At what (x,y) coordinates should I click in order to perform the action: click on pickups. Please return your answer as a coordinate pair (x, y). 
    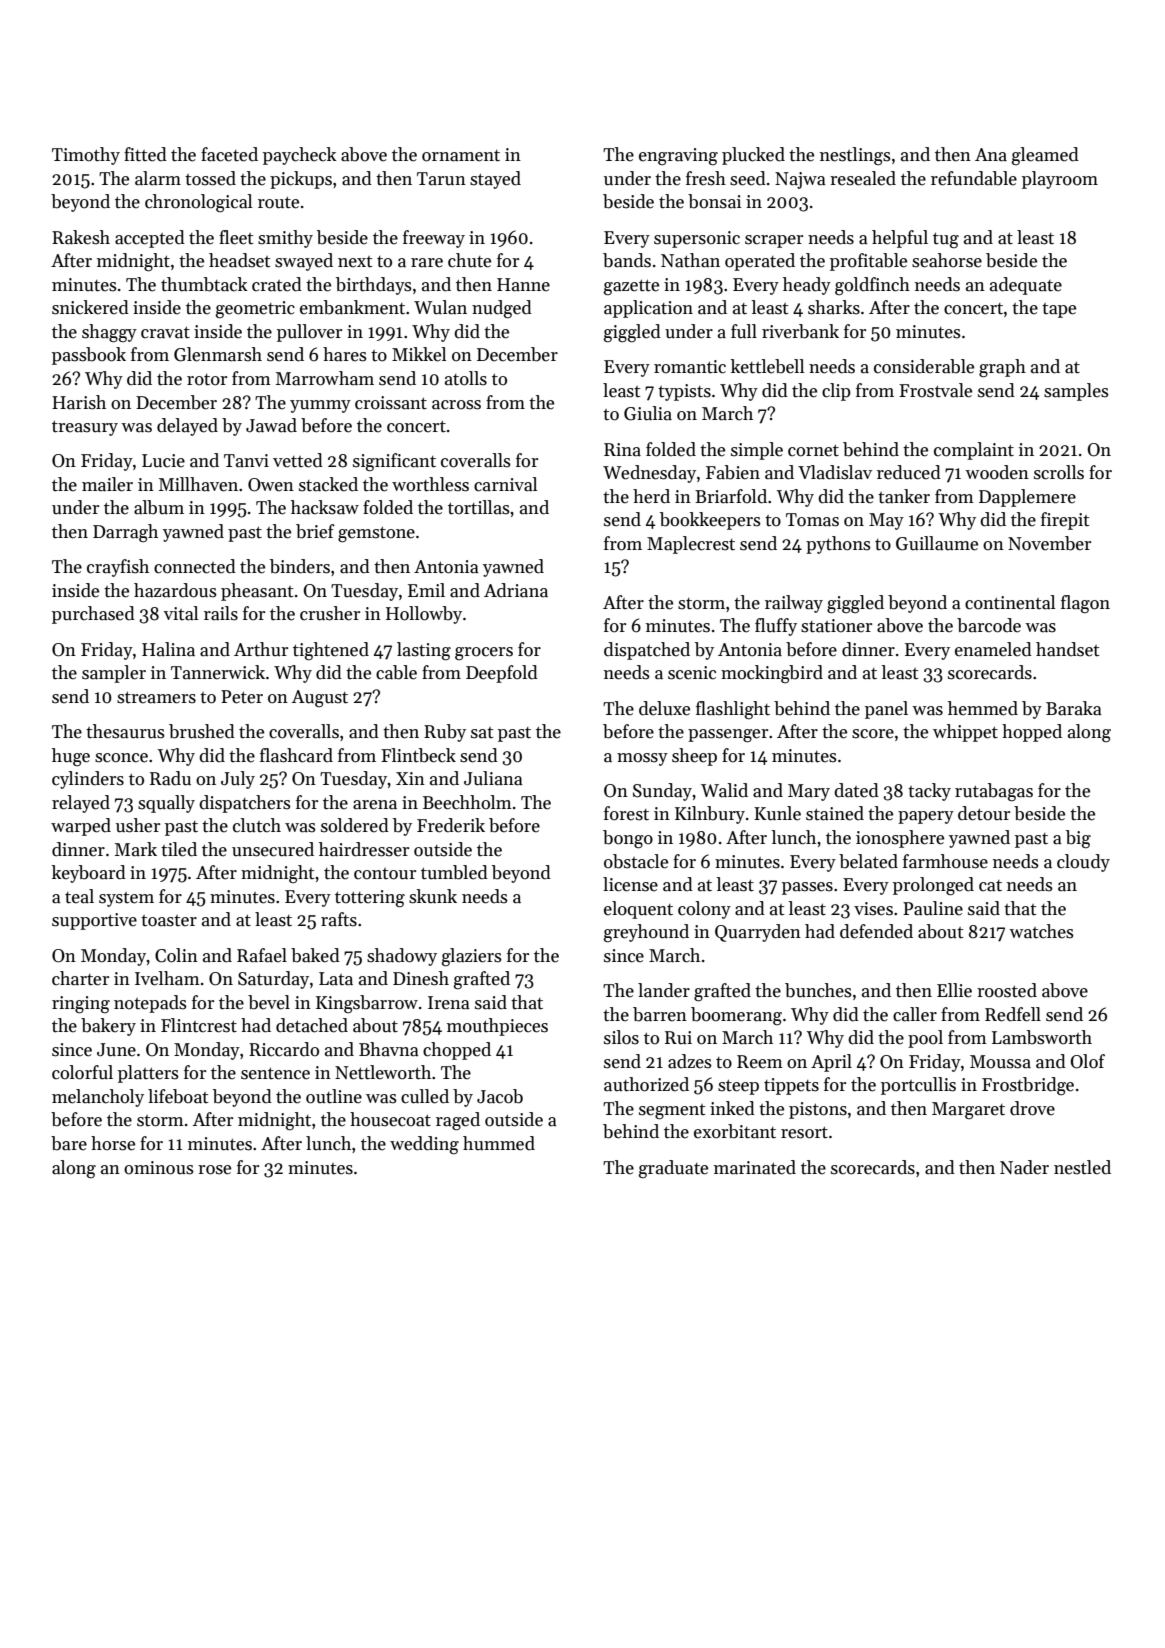
    Looking at the image, I should click on (301, 180).
